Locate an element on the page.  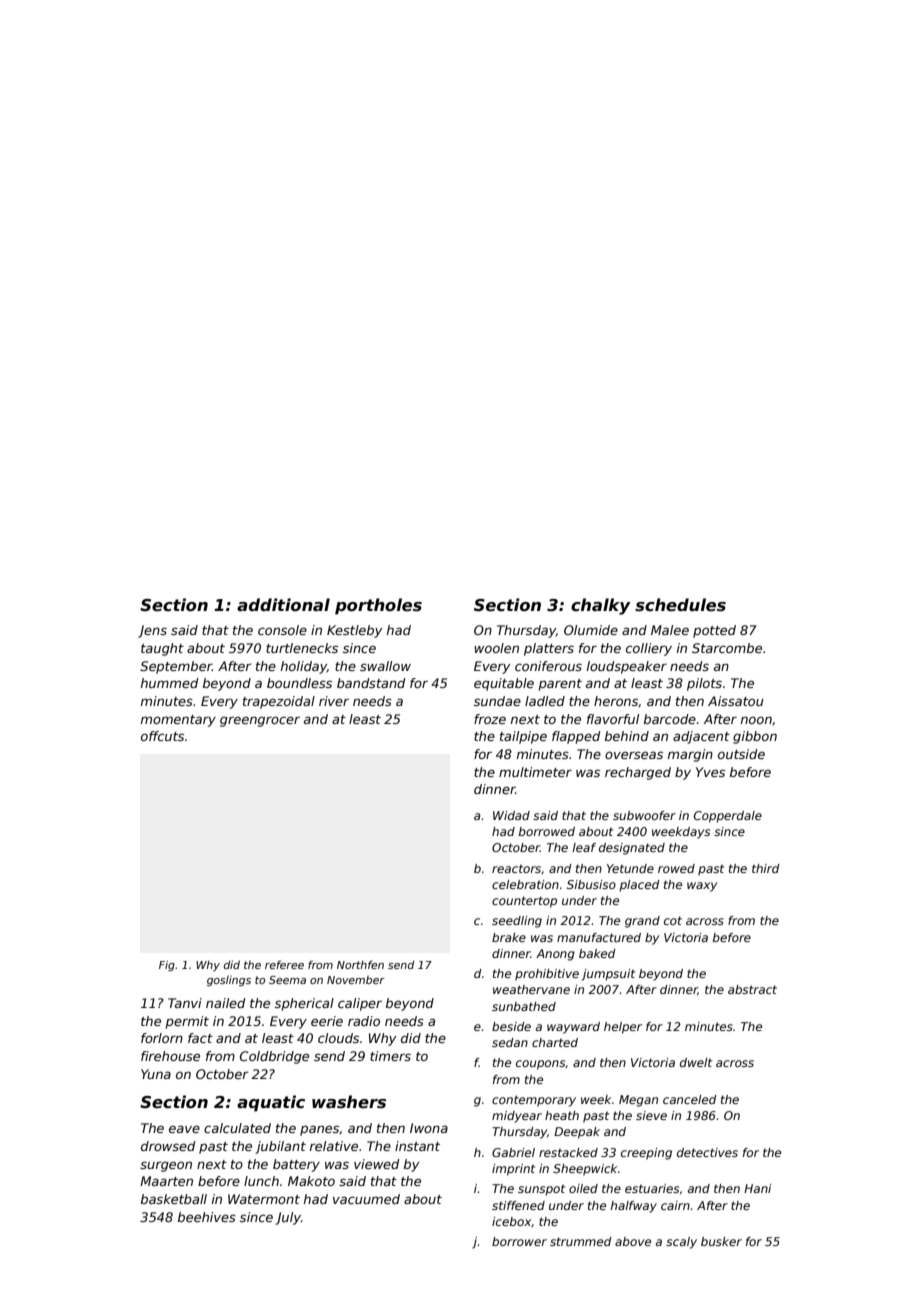
portholes is located at coordinates (378, 606).
